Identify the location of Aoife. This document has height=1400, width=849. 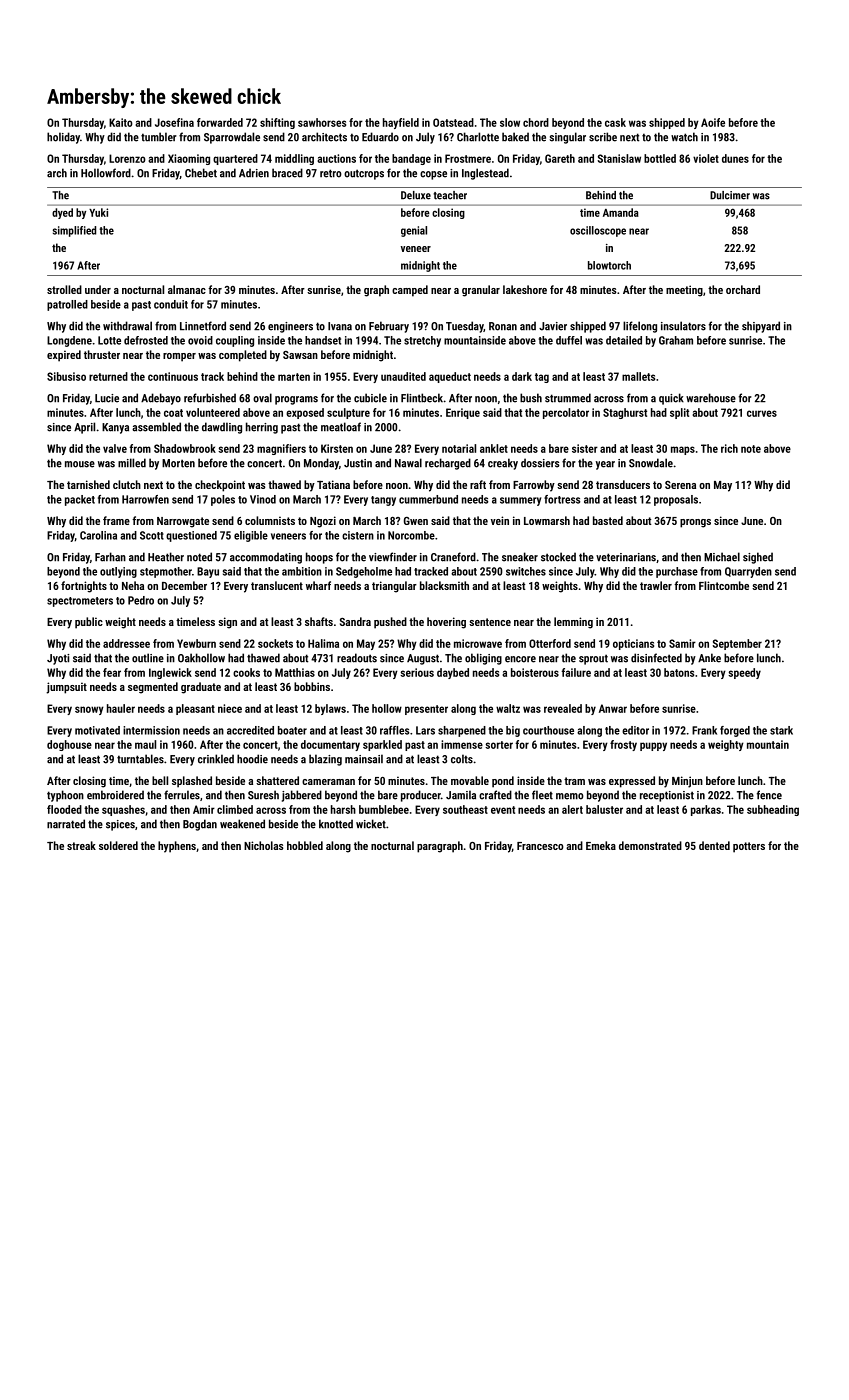
(713, 122).
